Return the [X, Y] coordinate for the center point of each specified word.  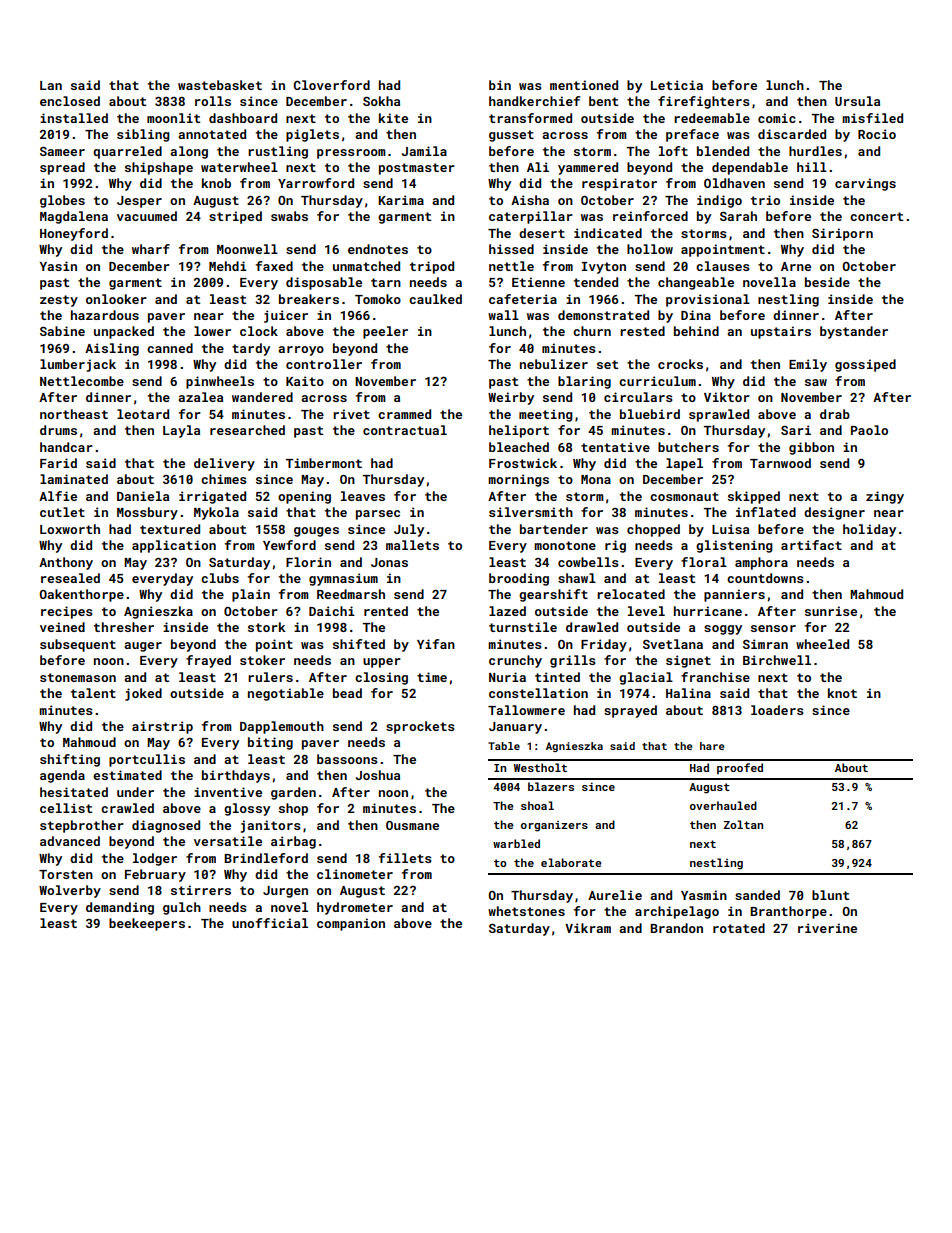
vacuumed [147, 216]
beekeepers [147, 924]
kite [393, 118]
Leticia [677, 85]
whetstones [526, 911]
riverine [827, 928]
